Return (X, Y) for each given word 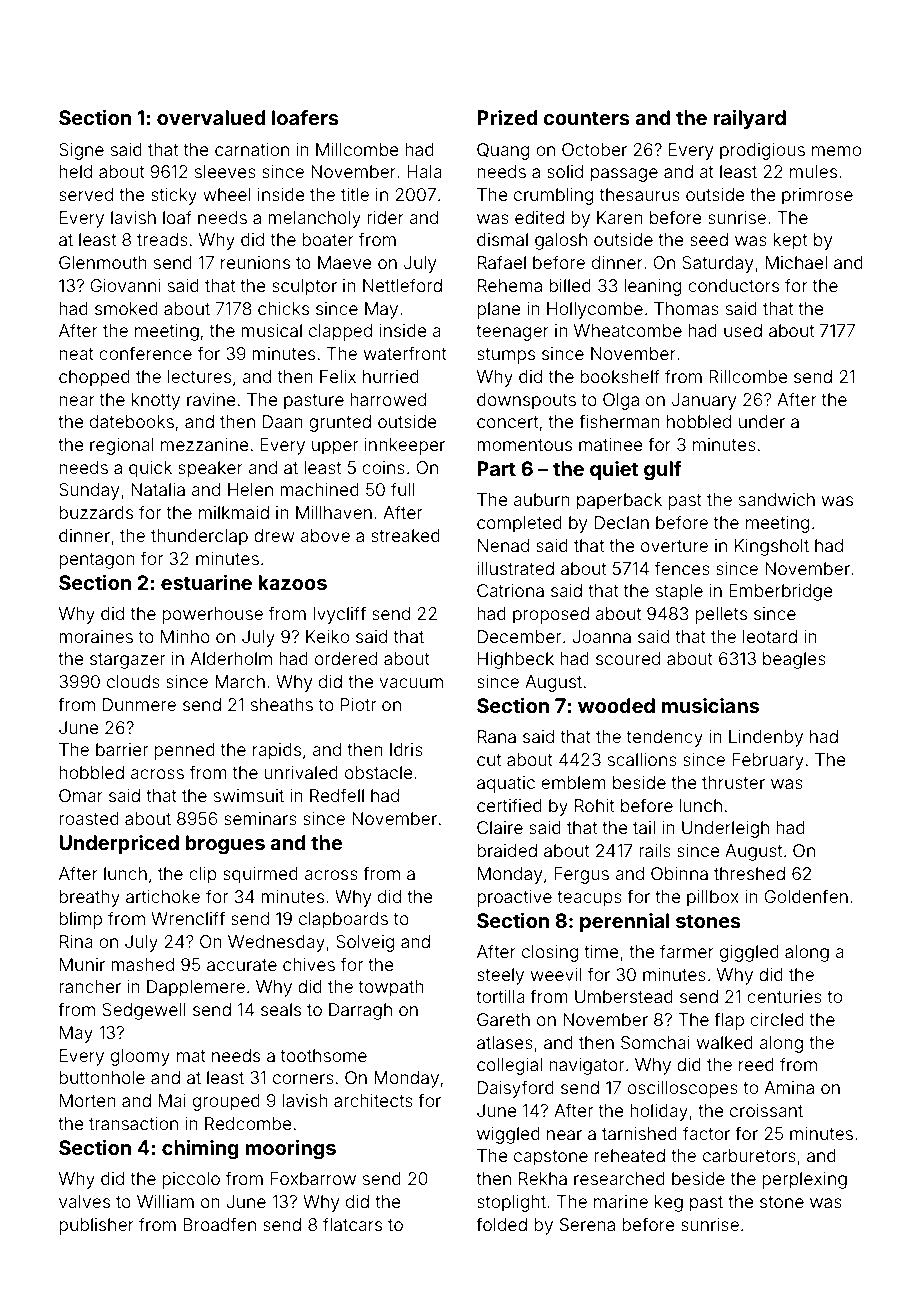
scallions (642, 759)
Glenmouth (103, 262)
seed (709, 239)
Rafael (502, 262)
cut (489, 760)
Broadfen (219, 1224)
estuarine (206, 582)
